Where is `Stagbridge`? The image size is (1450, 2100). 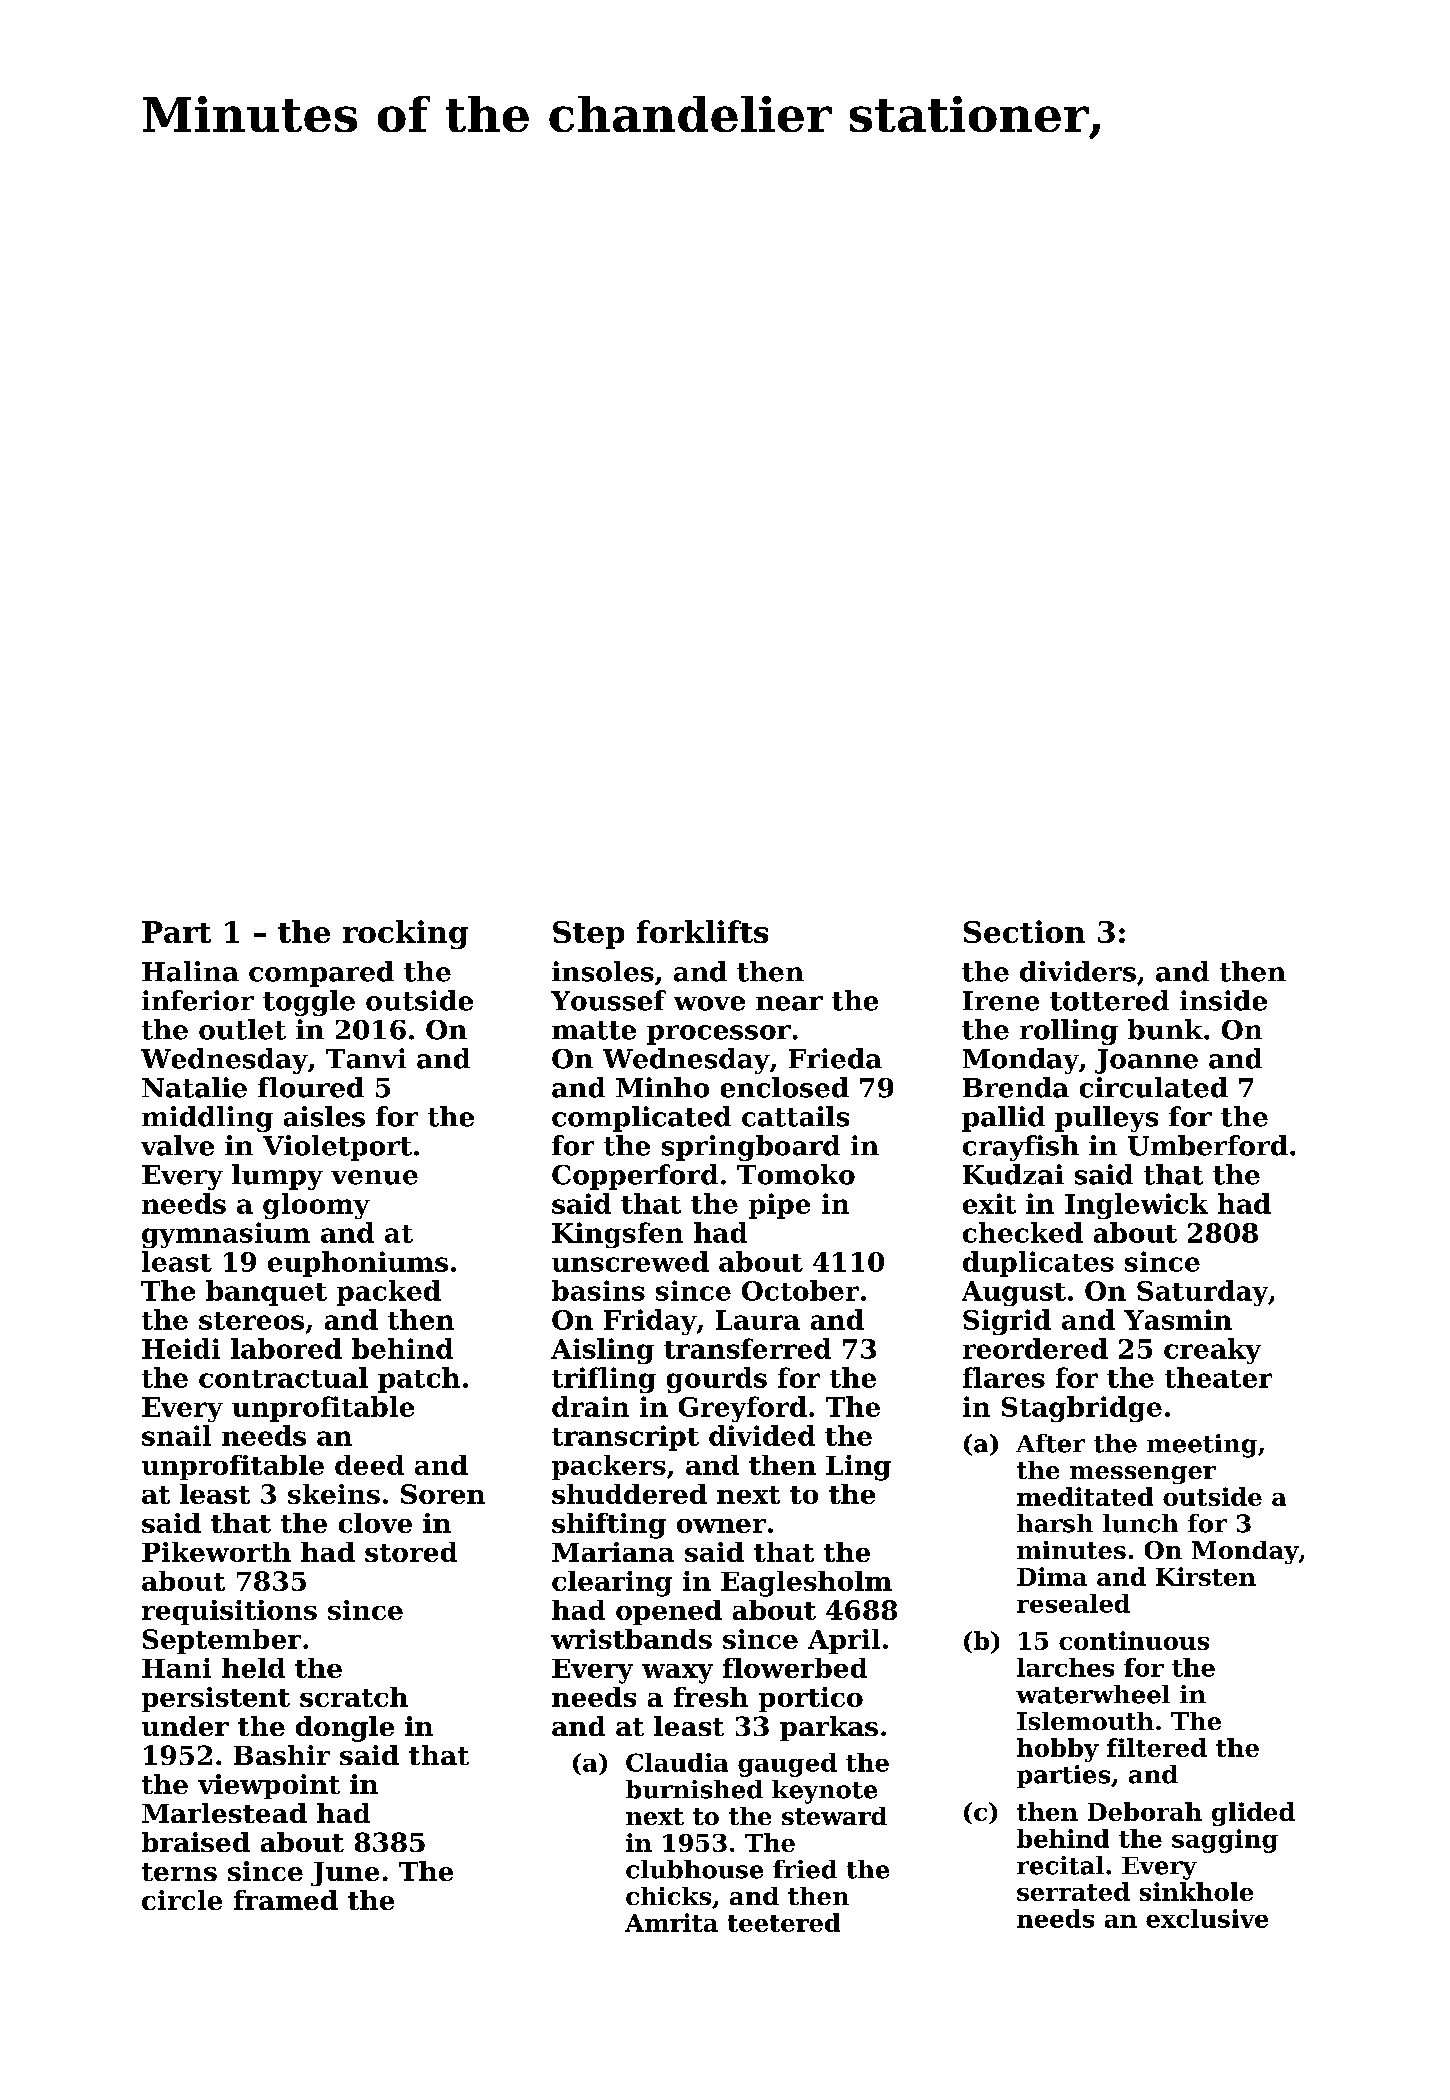 Stagbridge is located at coordinates (1082, 1409).
